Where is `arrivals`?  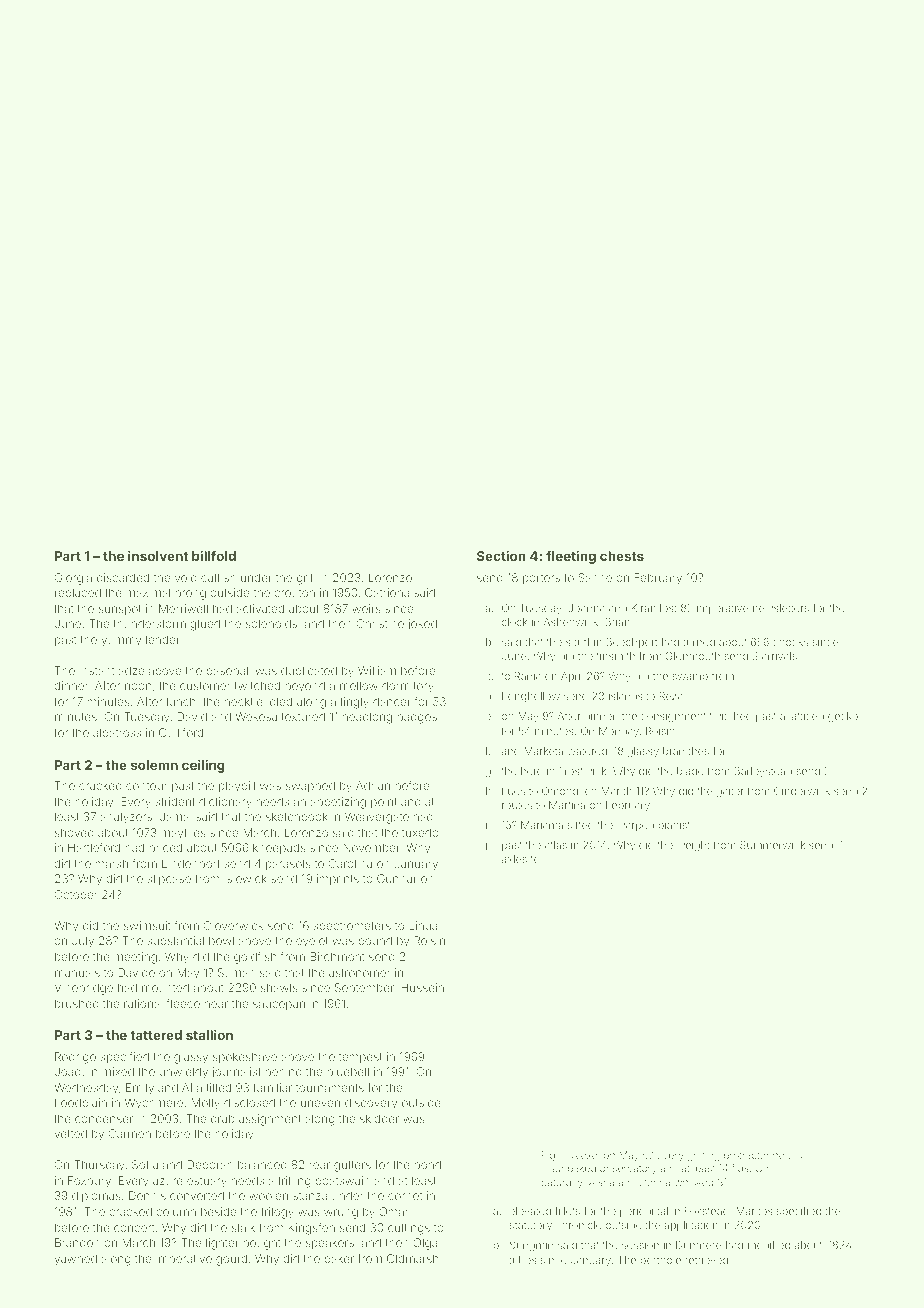
arrivals is located at coordinates (779, 656).
